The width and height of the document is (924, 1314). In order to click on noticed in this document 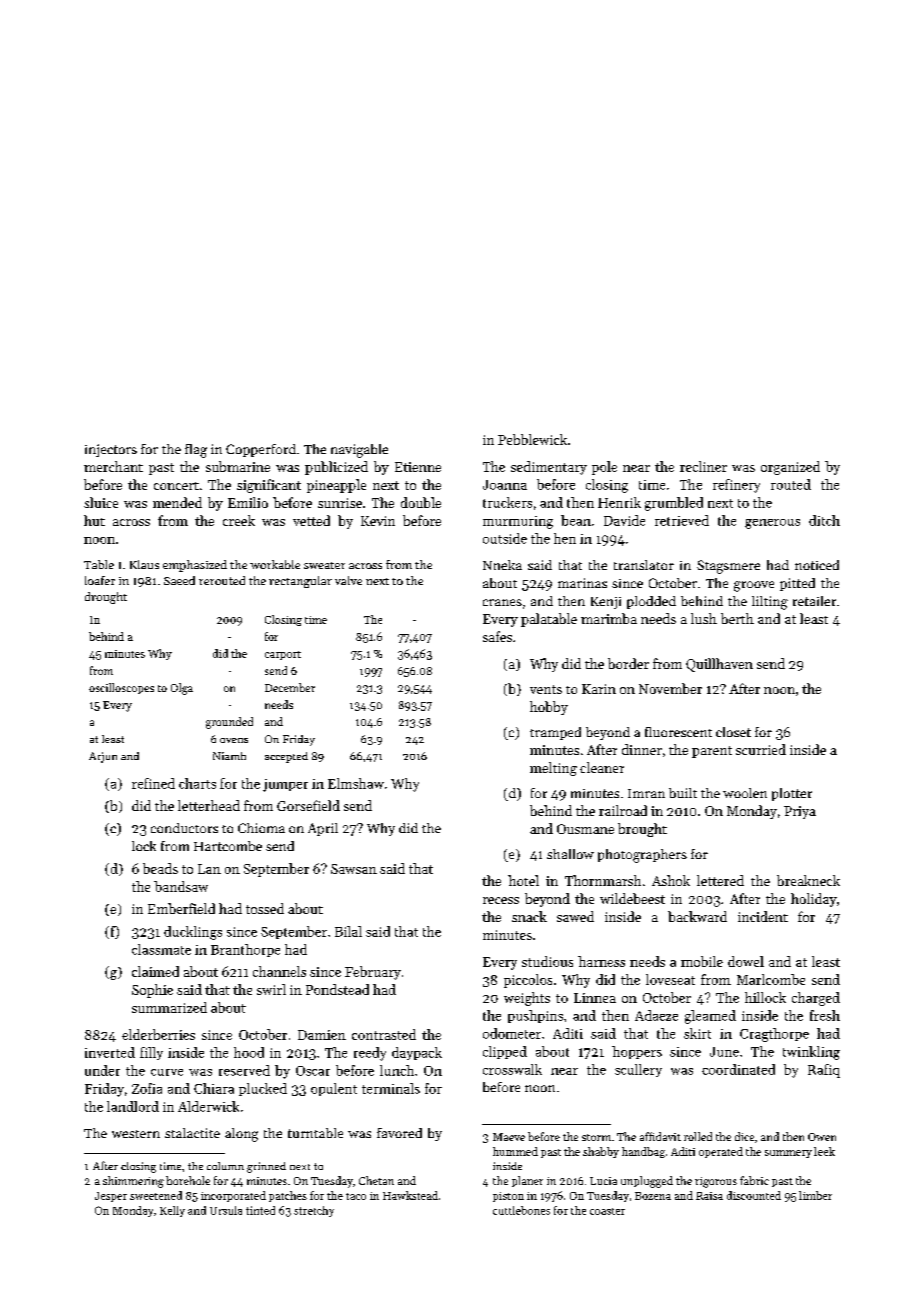, I will do `click(817, 565)`.
